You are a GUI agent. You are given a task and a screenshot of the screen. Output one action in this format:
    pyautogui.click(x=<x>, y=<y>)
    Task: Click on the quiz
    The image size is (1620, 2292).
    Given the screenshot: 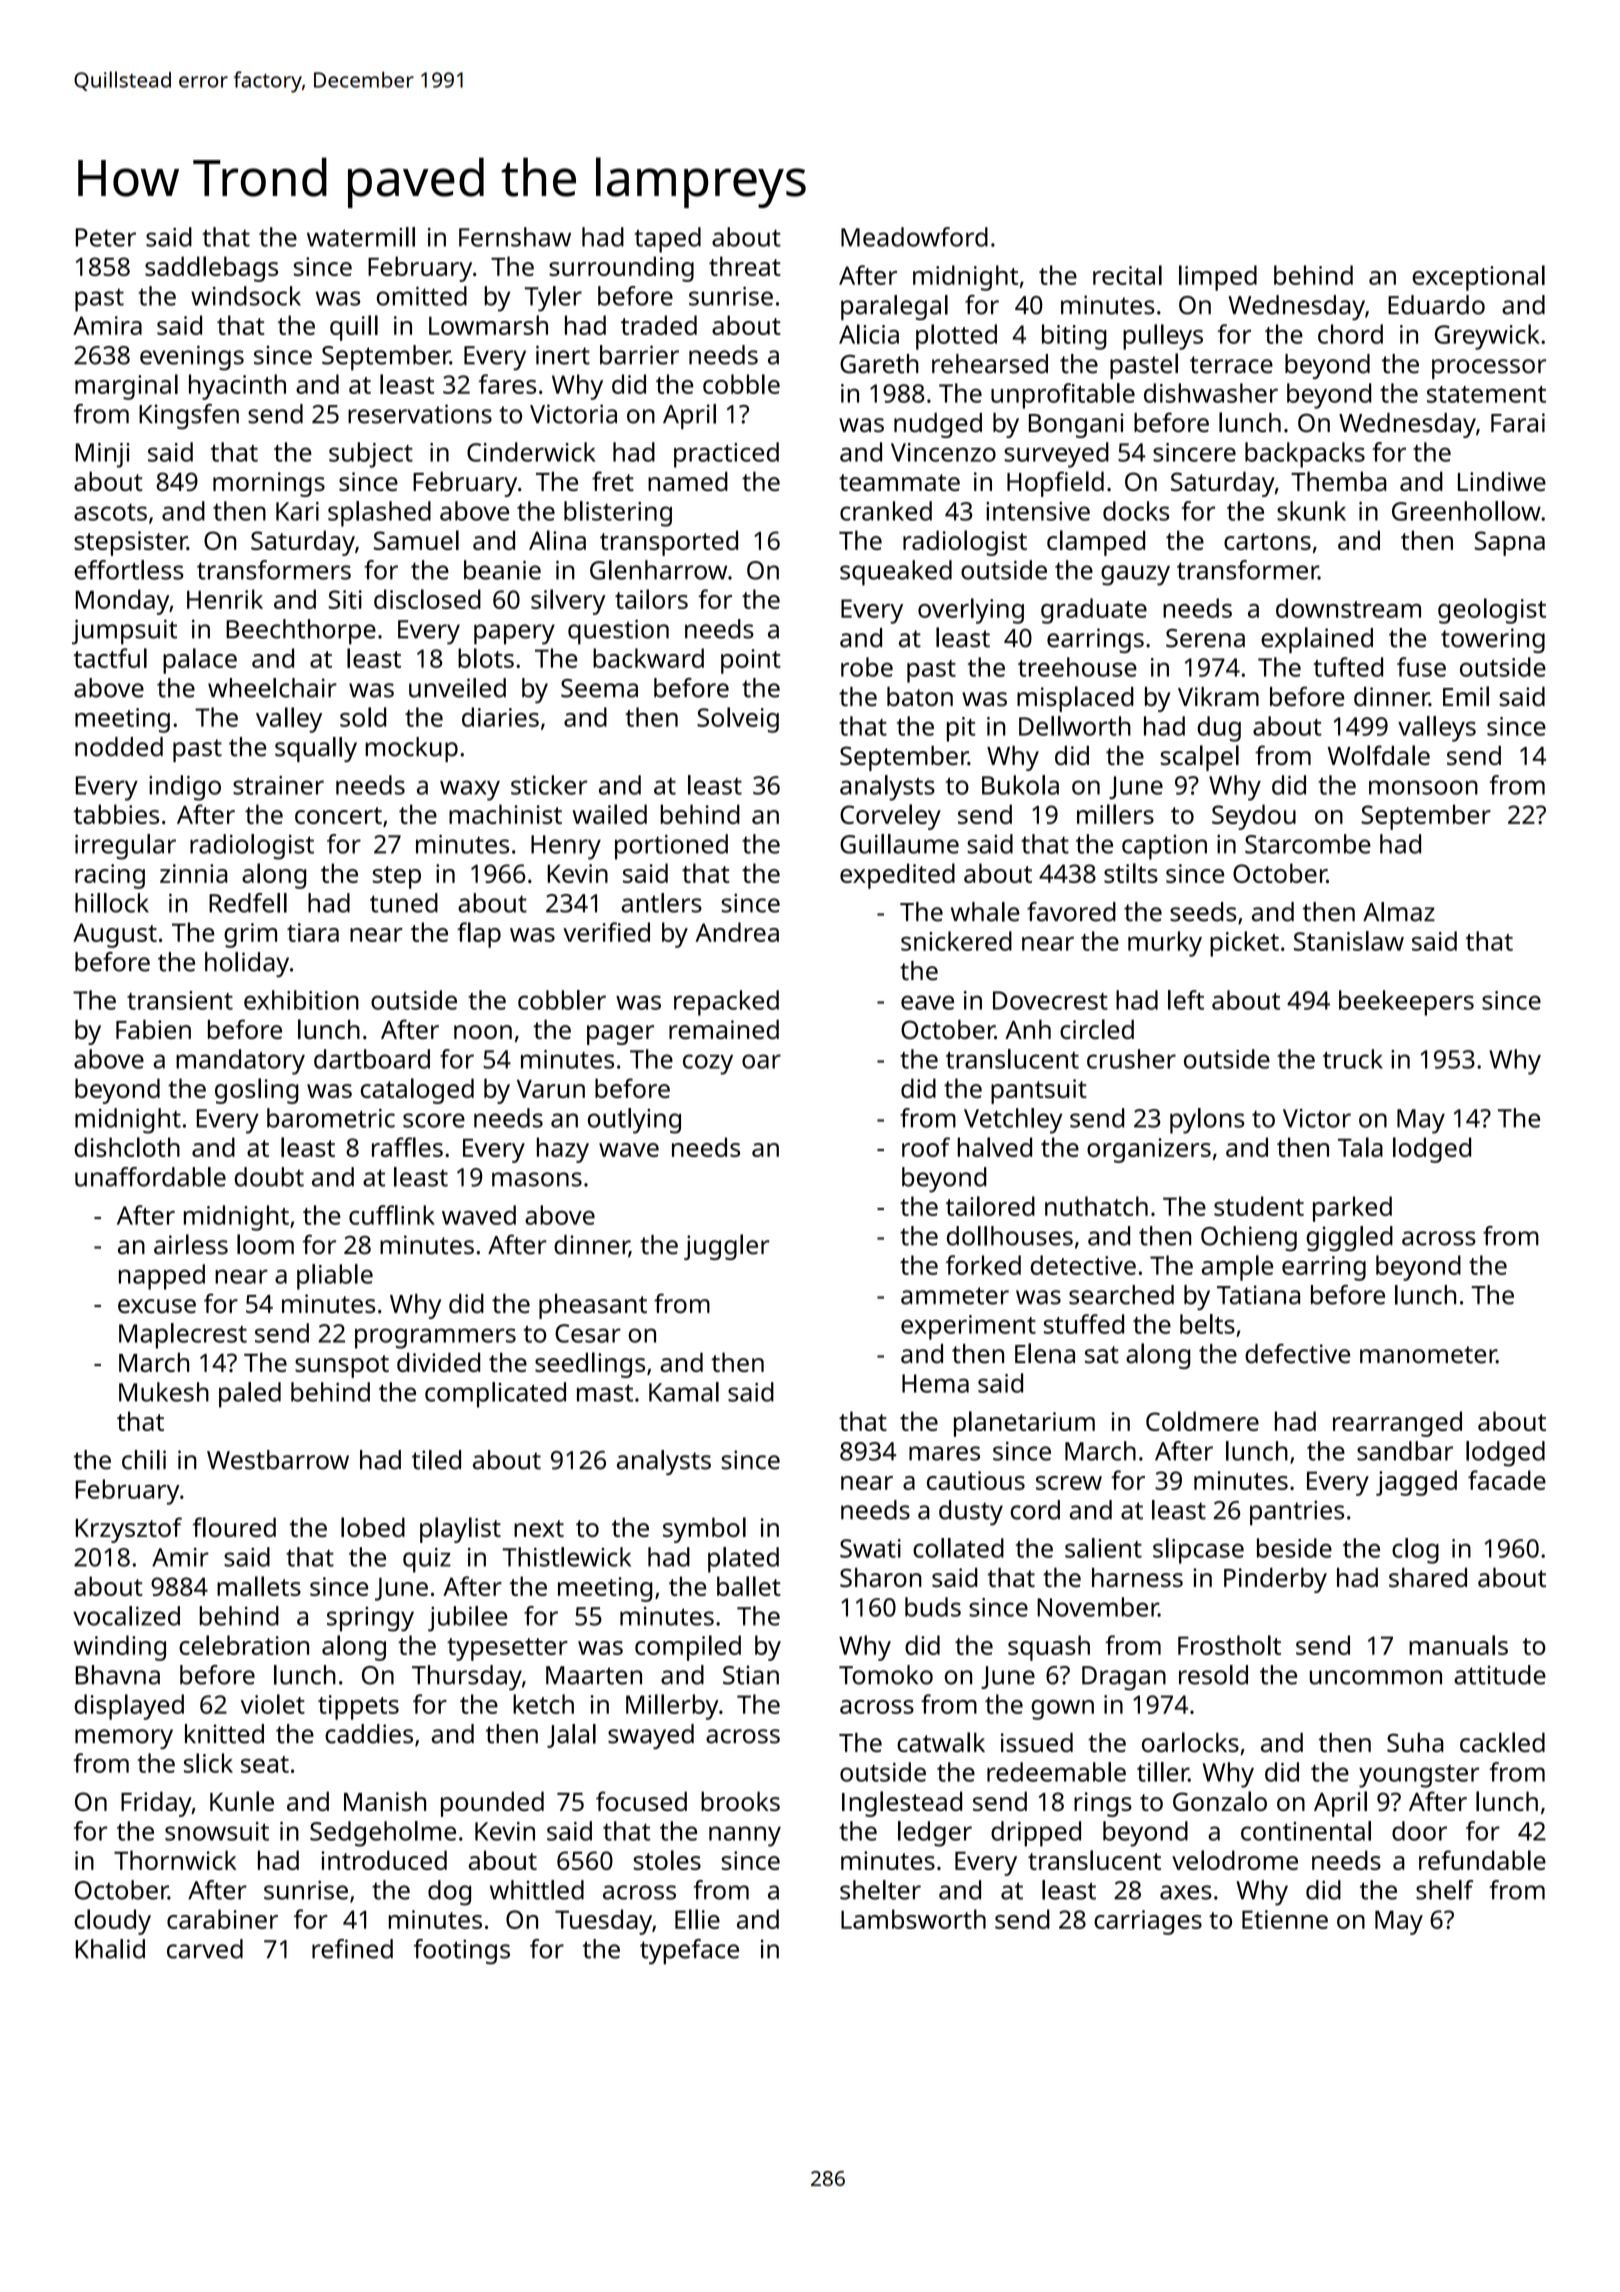 What is the action you would take?
    pyautogui.click(x=427, y=1560)
